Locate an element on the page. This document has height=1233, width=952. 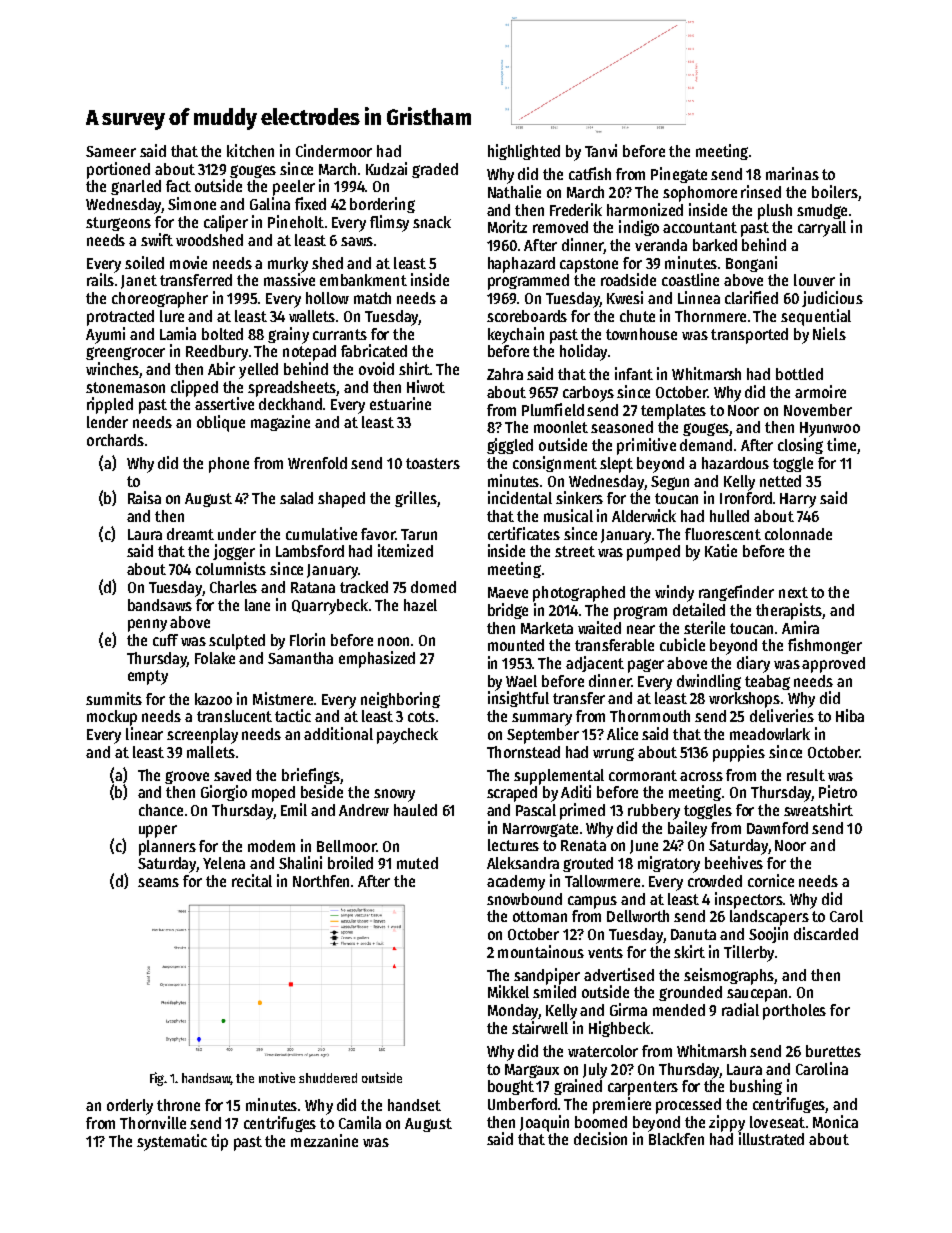
grouted is located at coordinates (588, 864).
